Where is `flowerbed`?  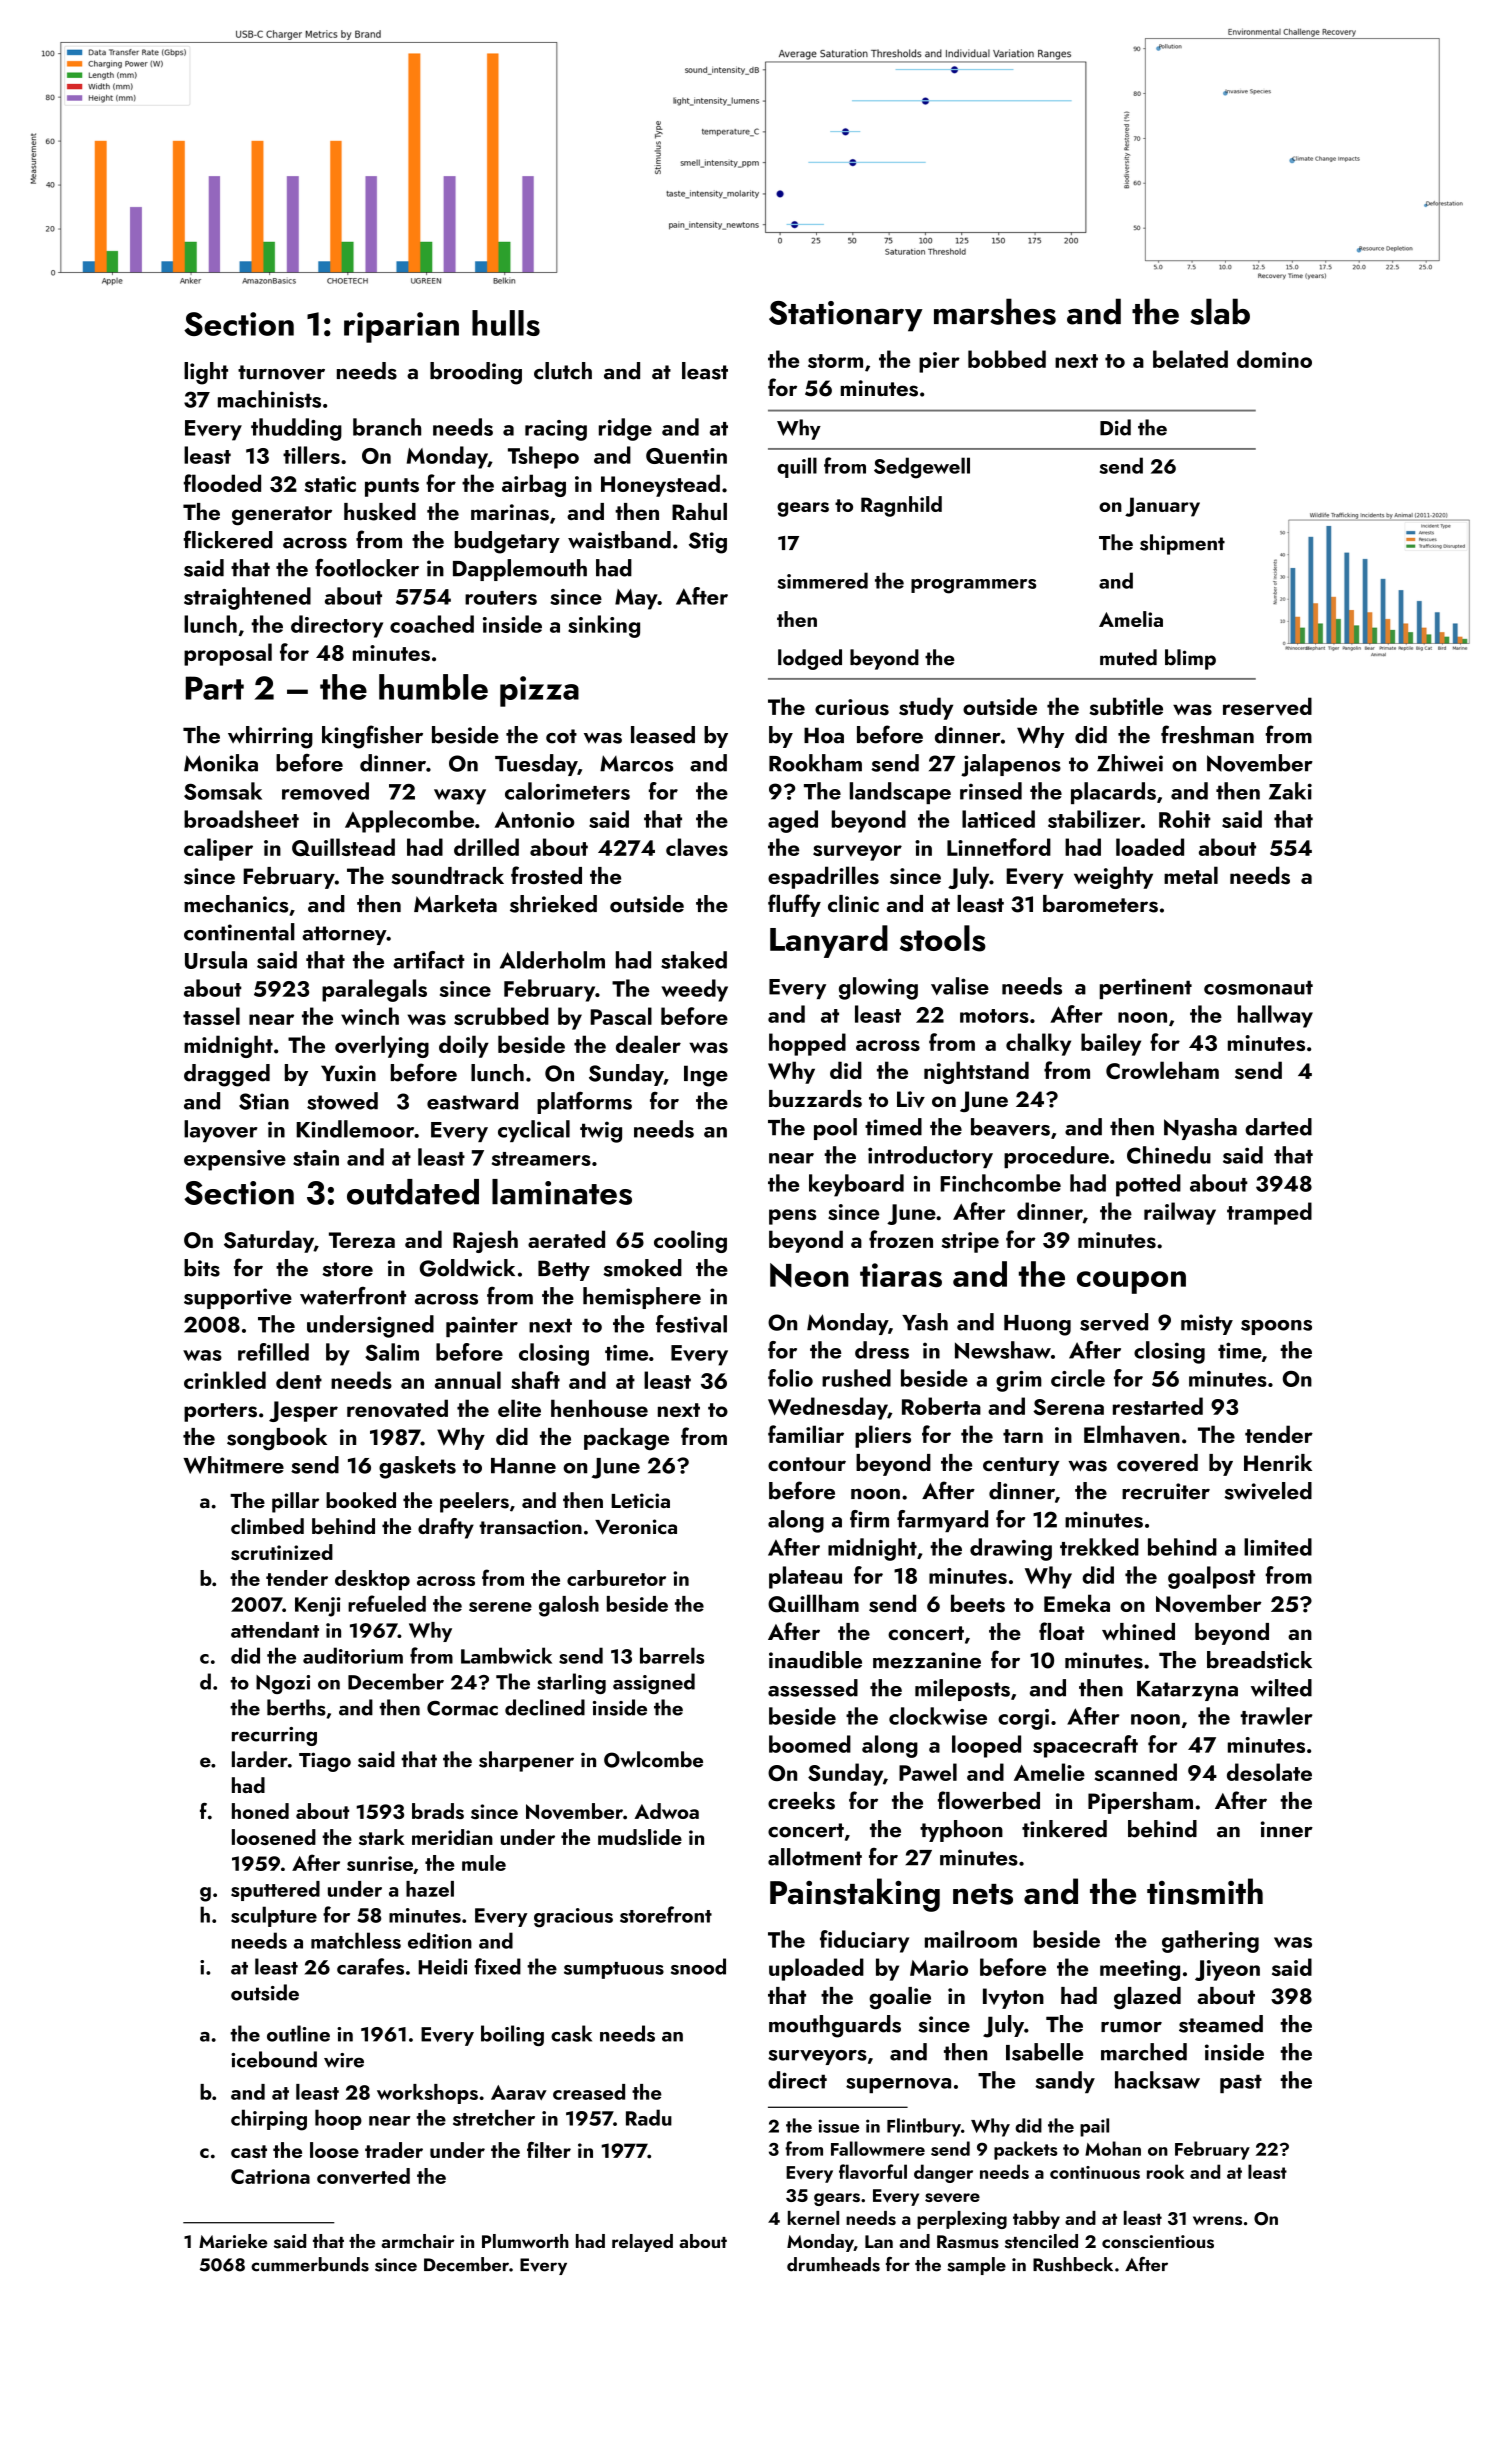
flowerbed is located at coordinates (989, 1800).
